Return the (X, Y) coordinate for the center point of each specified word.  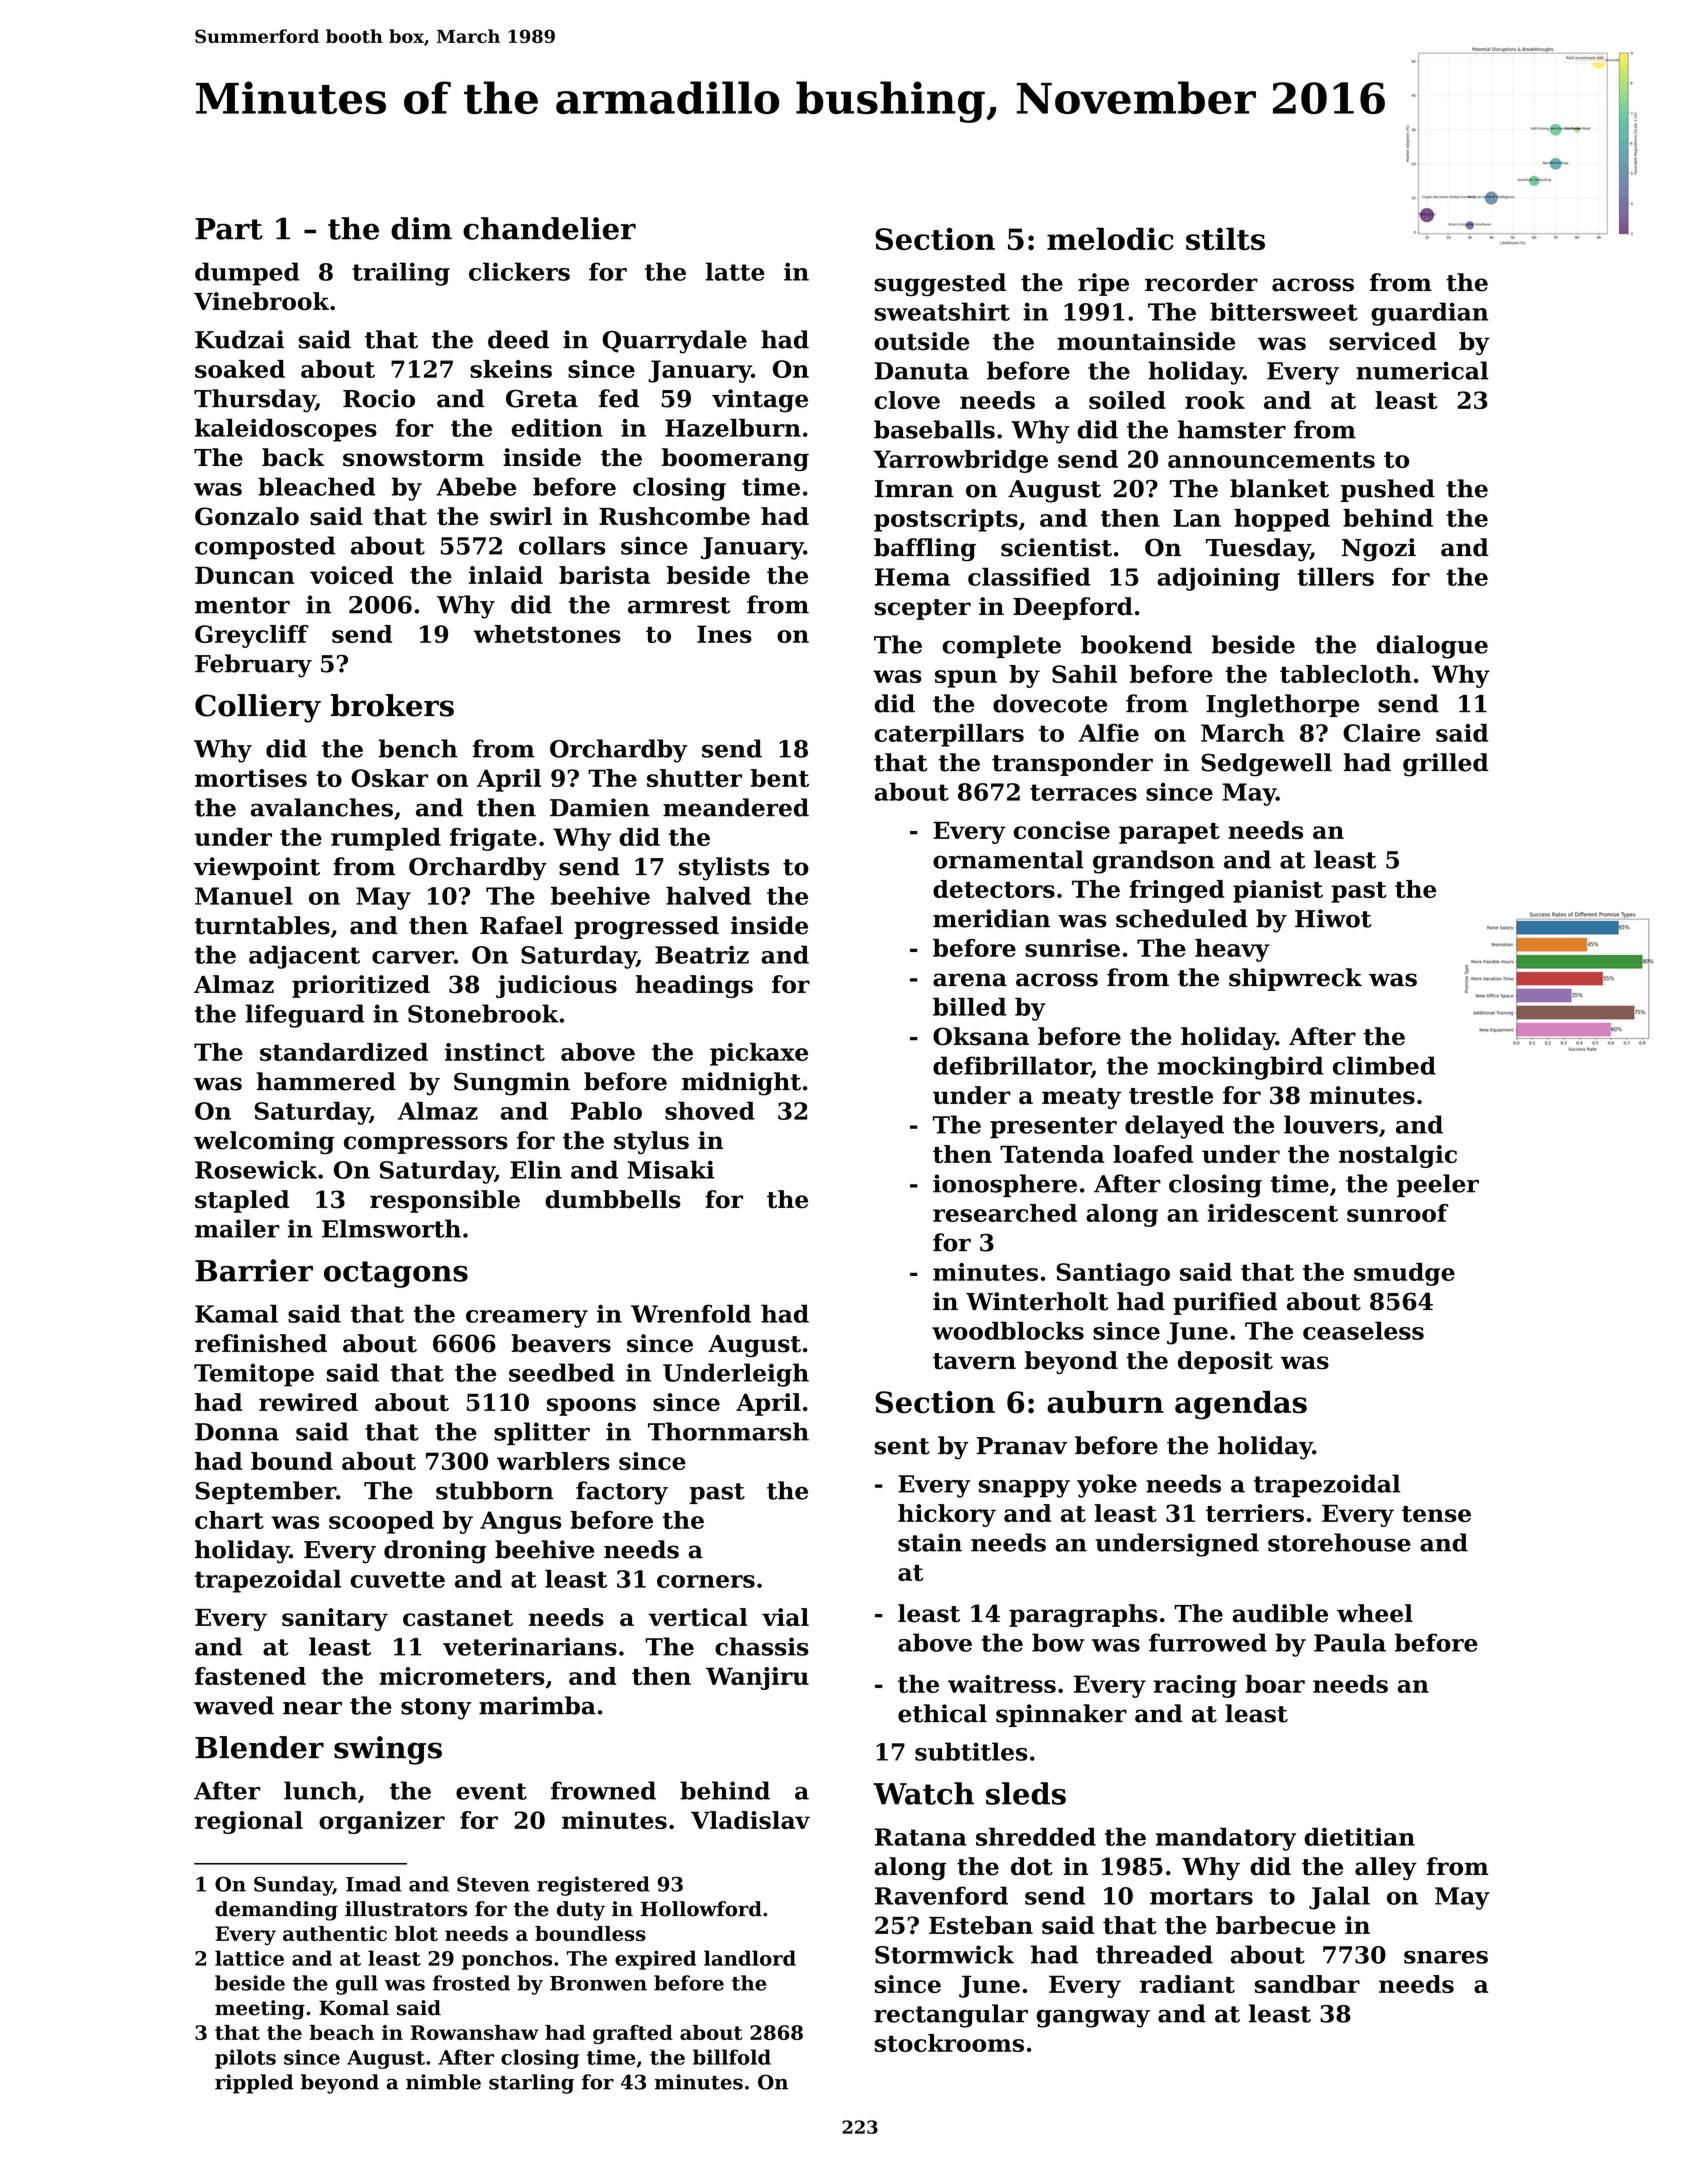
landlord (750, 1958)
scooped (381, 1522)
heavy (1232, 950)
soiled (1127, 400)
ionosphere (1005, 1185)
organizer (382, 1822)
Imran (914, 489)
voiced (352, 575)
